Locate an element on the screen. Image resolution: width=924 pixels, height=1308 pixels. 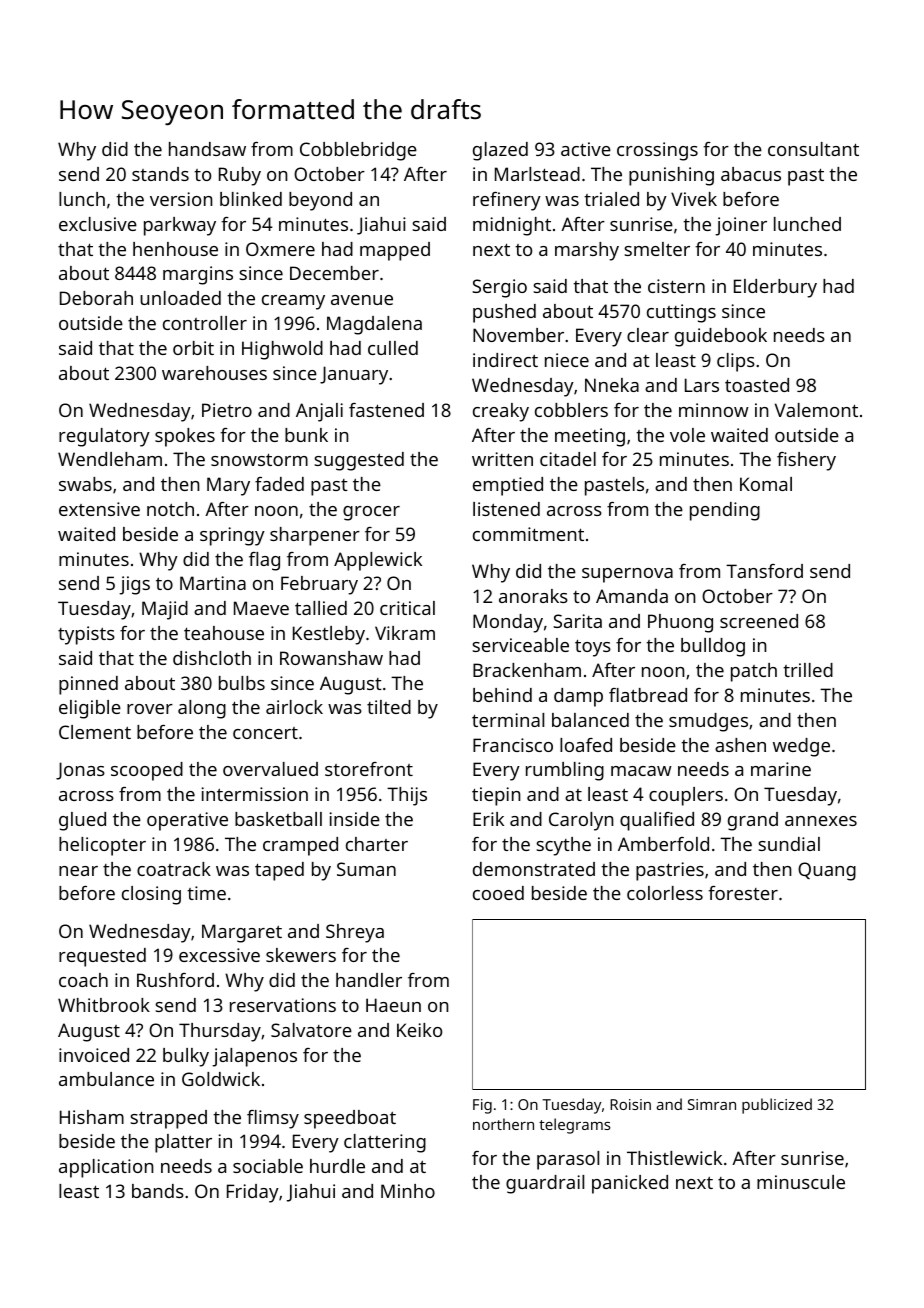
forester is located at coordinates (743, 893).
